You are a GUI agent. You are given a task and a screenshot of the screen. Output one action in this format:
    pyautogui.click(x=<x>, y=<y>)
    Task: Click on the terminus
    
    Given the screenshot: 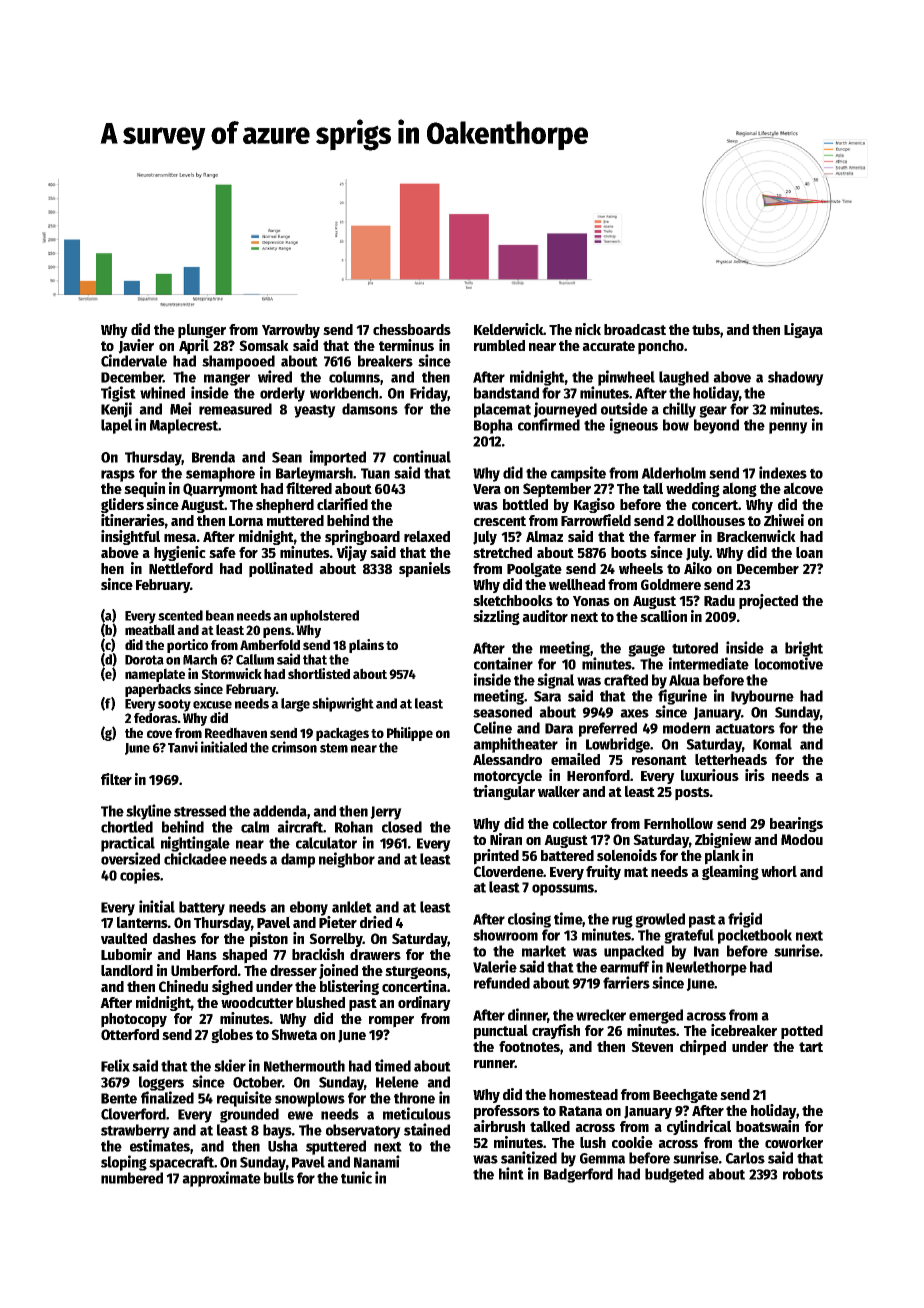 What is the action you would take?
    pyautogui.click(x=406, y=345)
